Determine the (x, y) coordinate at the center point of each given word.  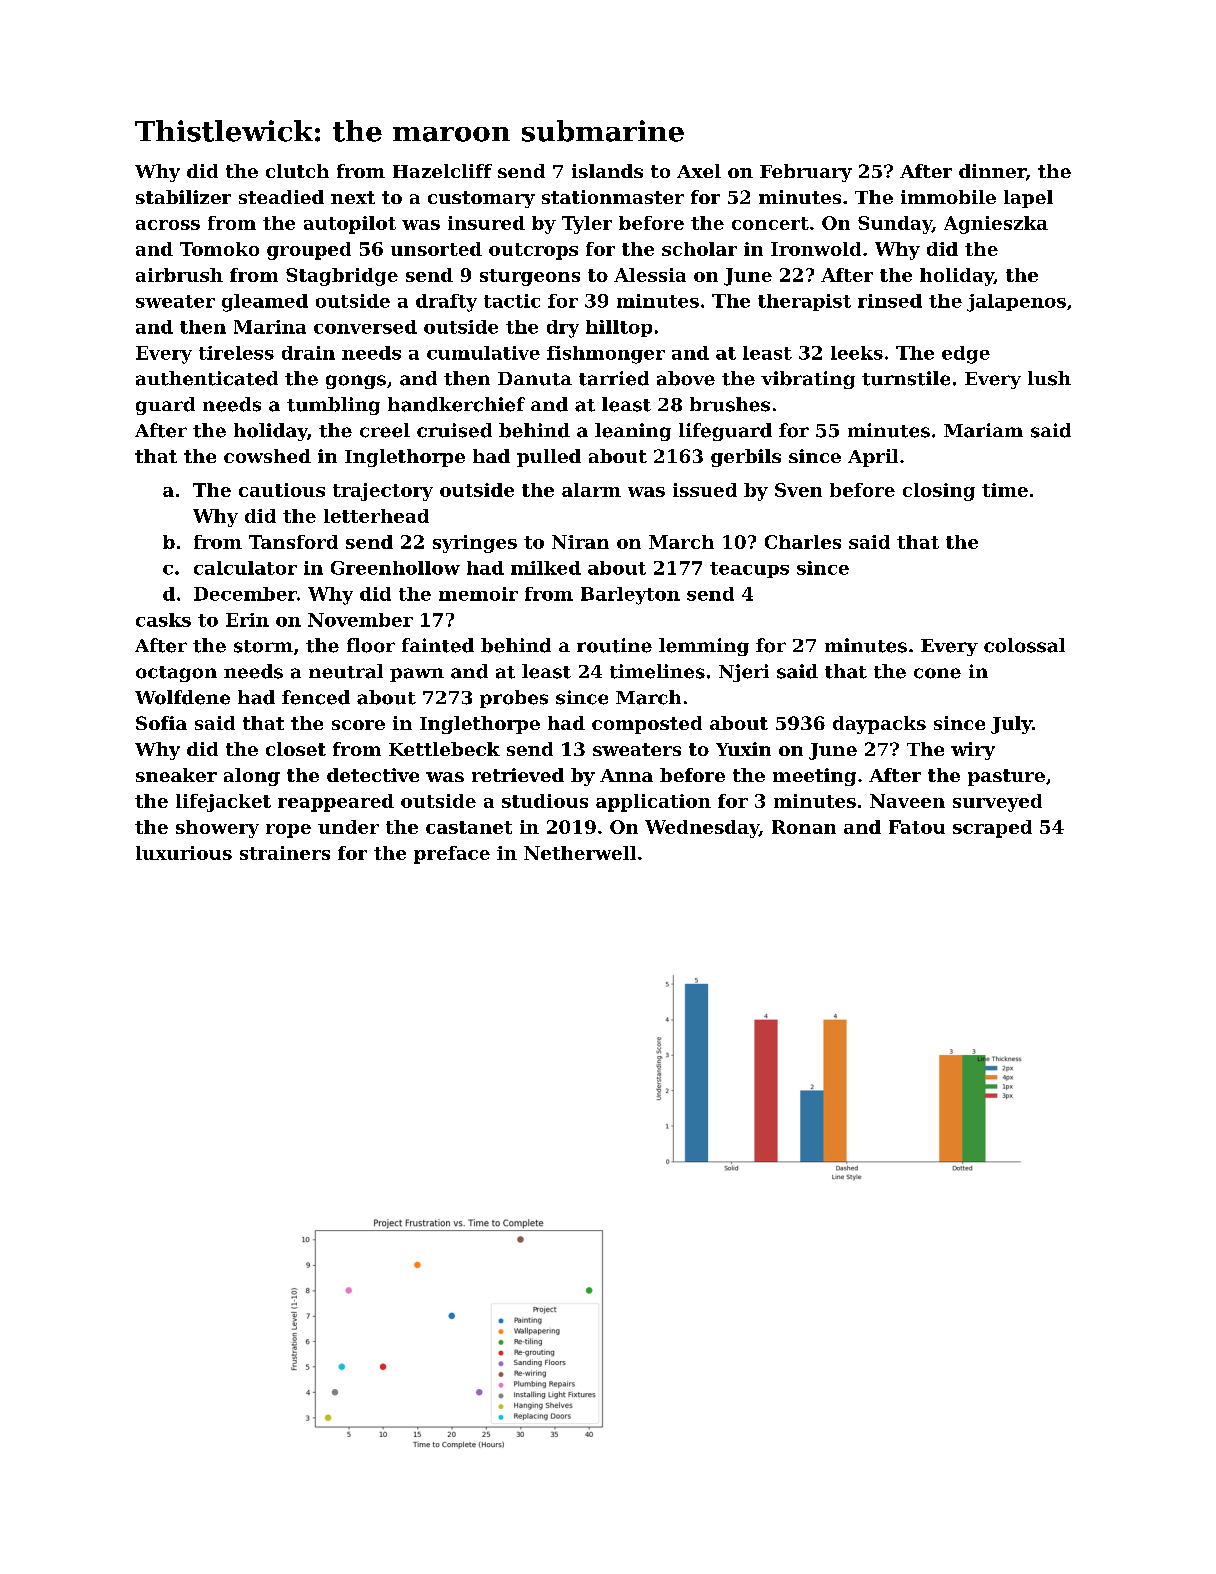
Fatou (917, 827)
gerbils (746, 458)
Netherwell (580, 853)
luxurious (184, 853)
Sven (798, 490)
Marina (270, 327)
